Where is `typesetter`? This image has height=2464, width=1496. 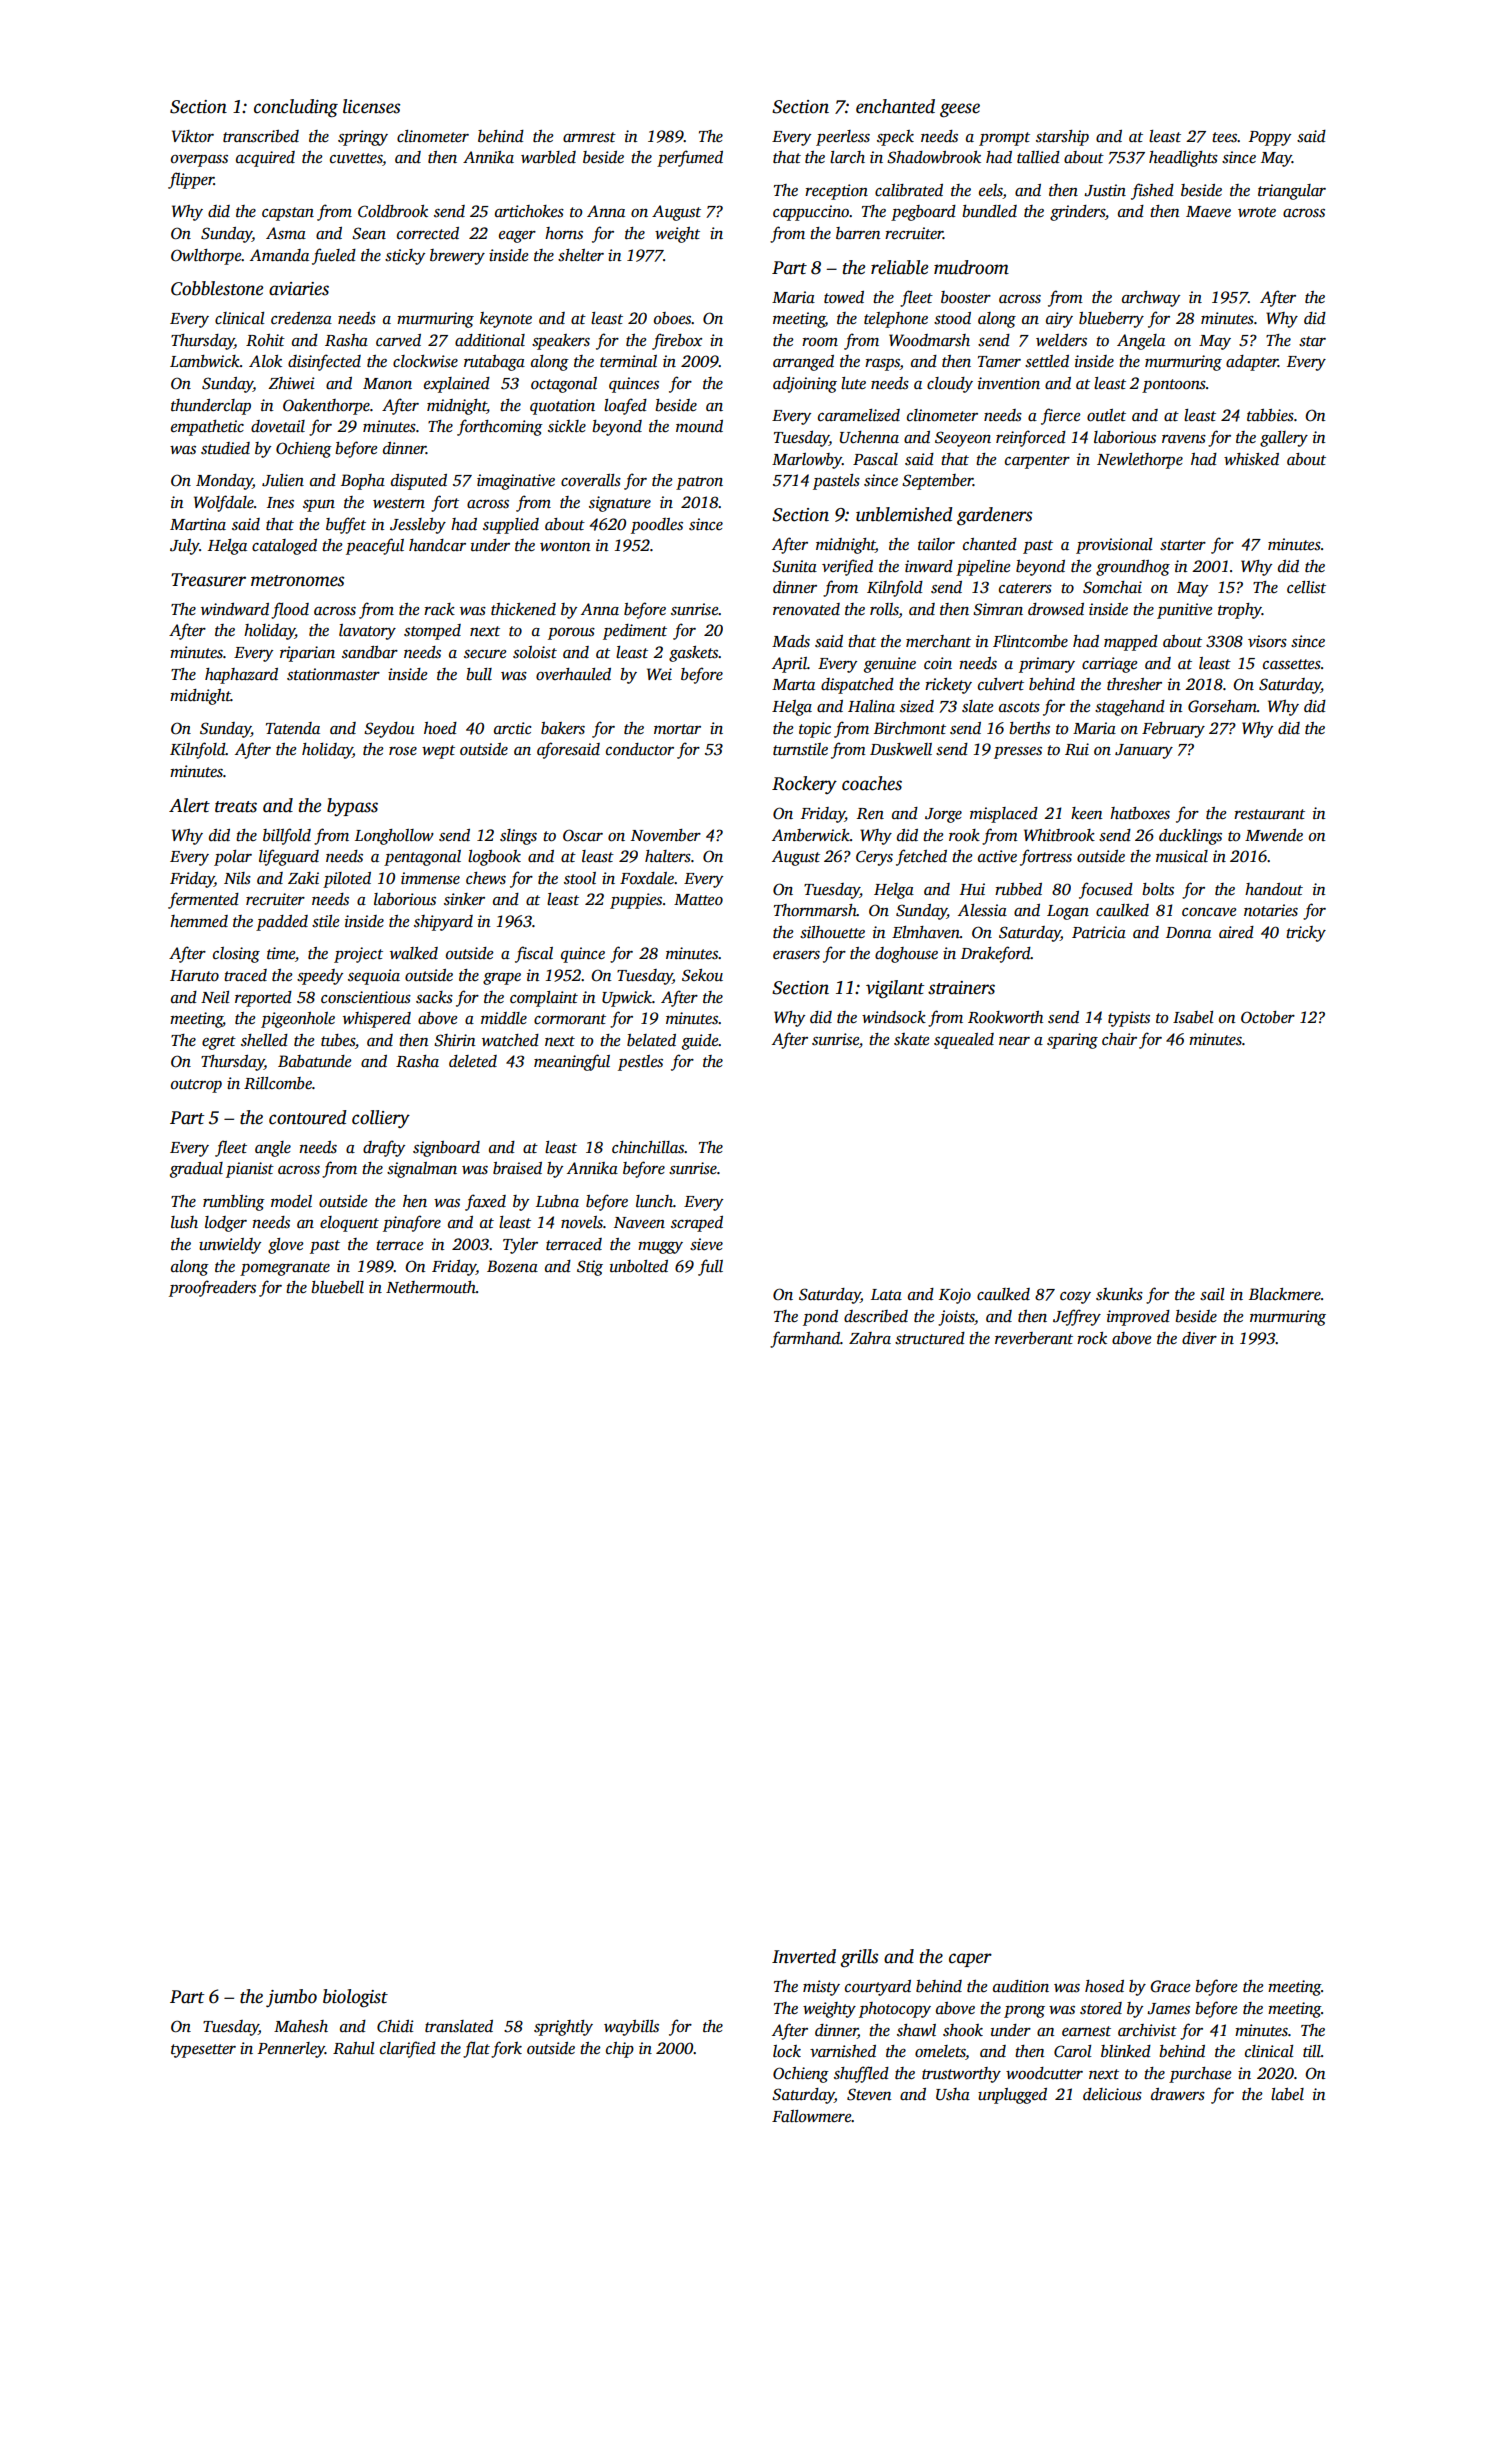 typesetter is located at coordinates (203, 2051).
